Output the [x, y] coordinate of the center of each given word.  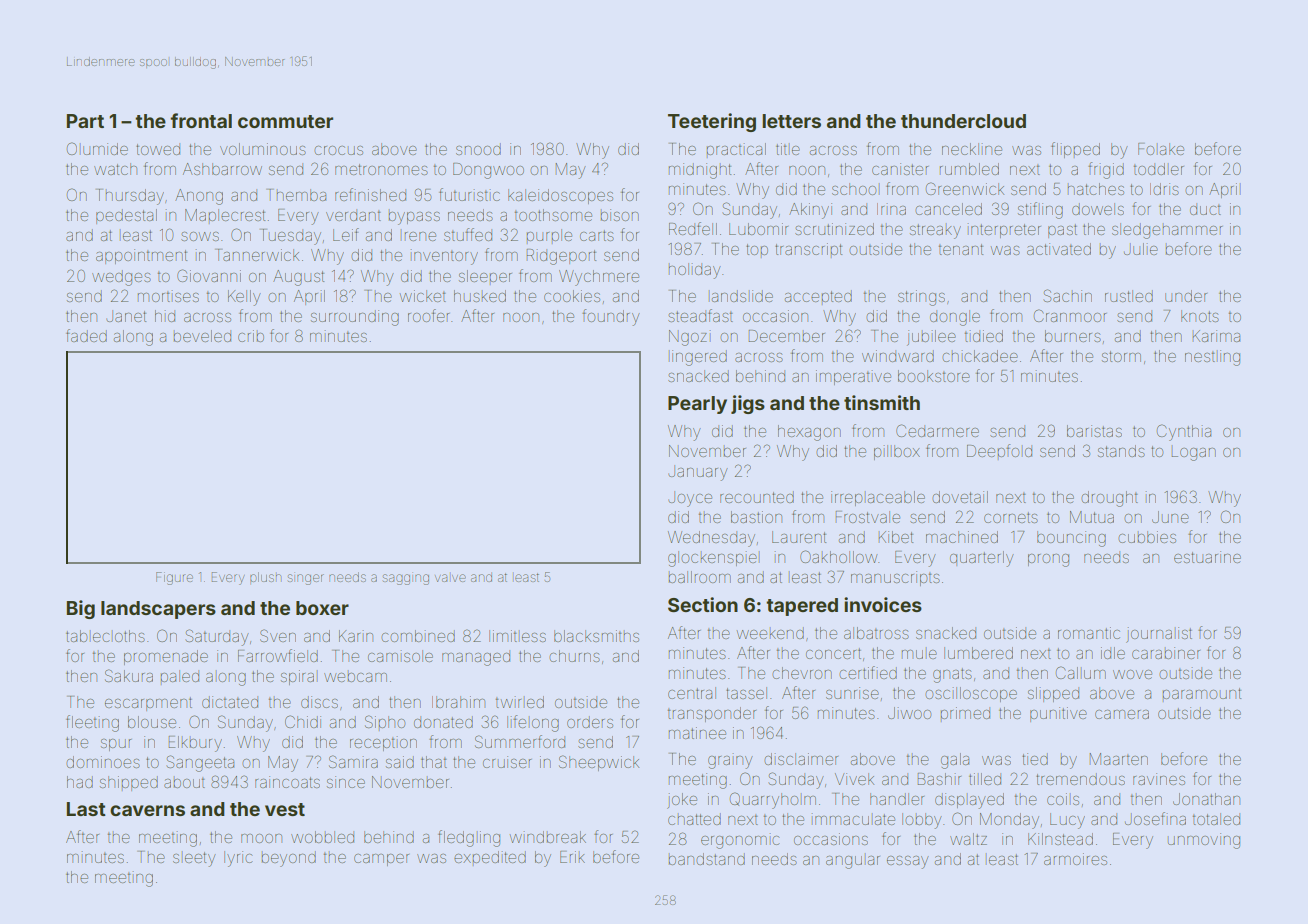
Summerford [520, 741]
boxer [322, 608]
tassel [746, 693]
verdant [353, 215]
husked [480, 296]
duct [1205, 209]
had [80, 782]
